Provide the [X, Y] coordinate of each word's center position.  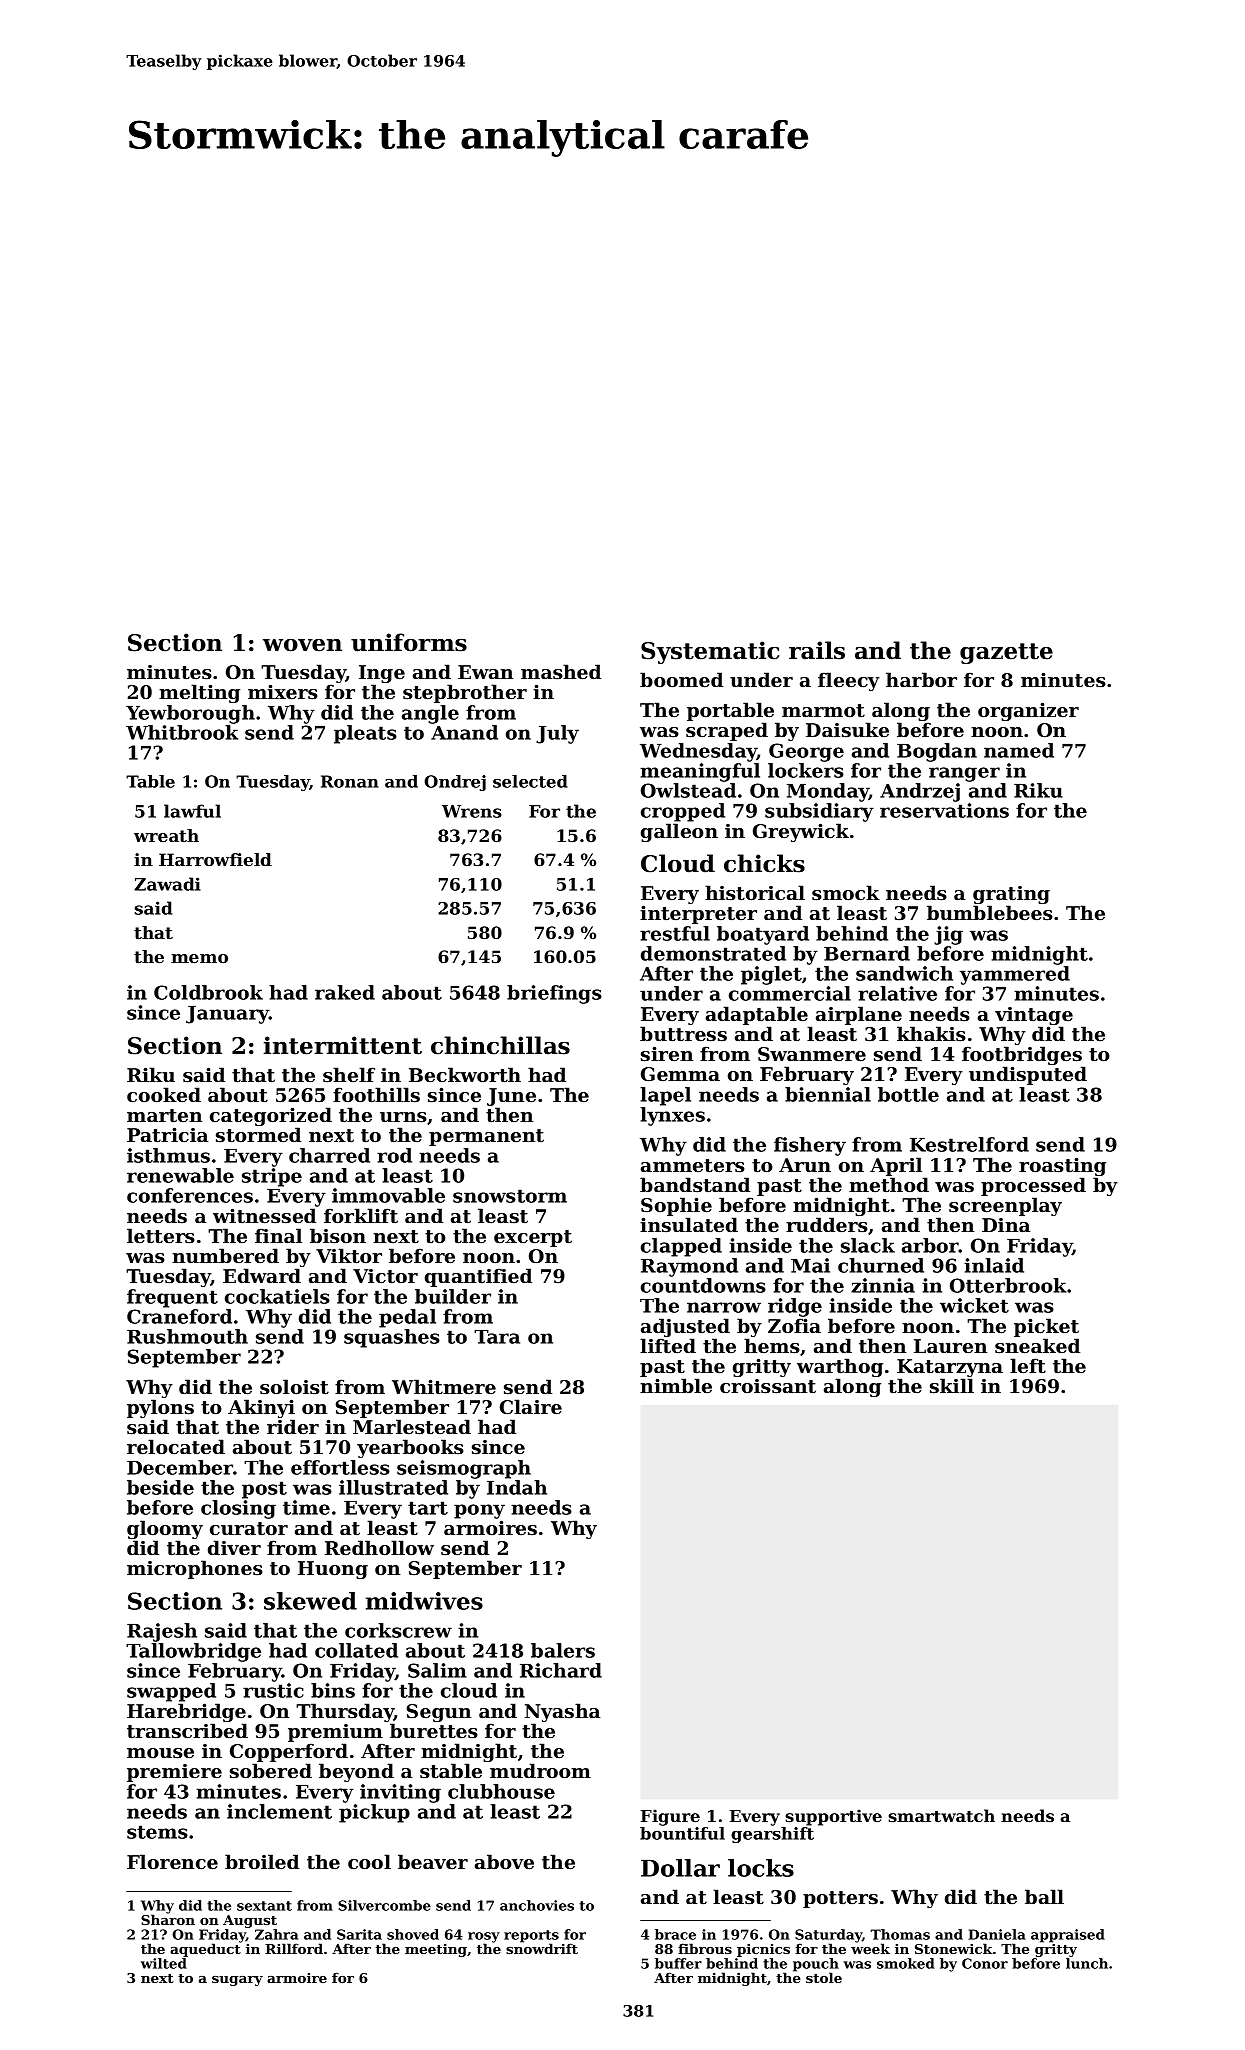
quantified [478, 1277]
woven [302, 645]
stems [157, 1832]
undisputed [1028, 1075]
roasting [1062, 1166]
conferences [190, 1195]
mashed [561, 672]
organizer [1028, 711]
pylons [160, 1408]
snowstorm [510, 1196]
